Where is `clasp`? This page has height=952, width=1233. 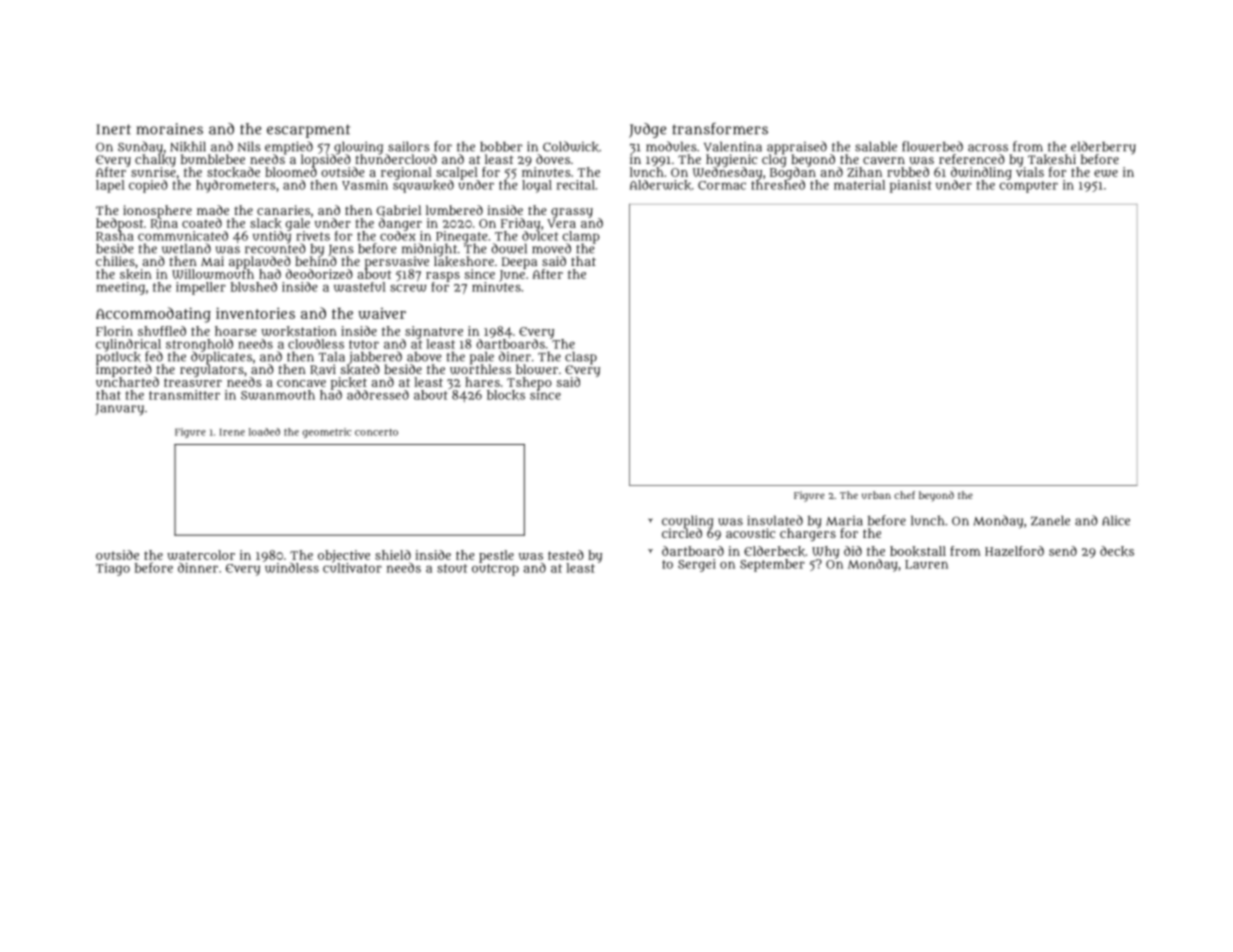
clasp is located at coordinates (581, 358).
